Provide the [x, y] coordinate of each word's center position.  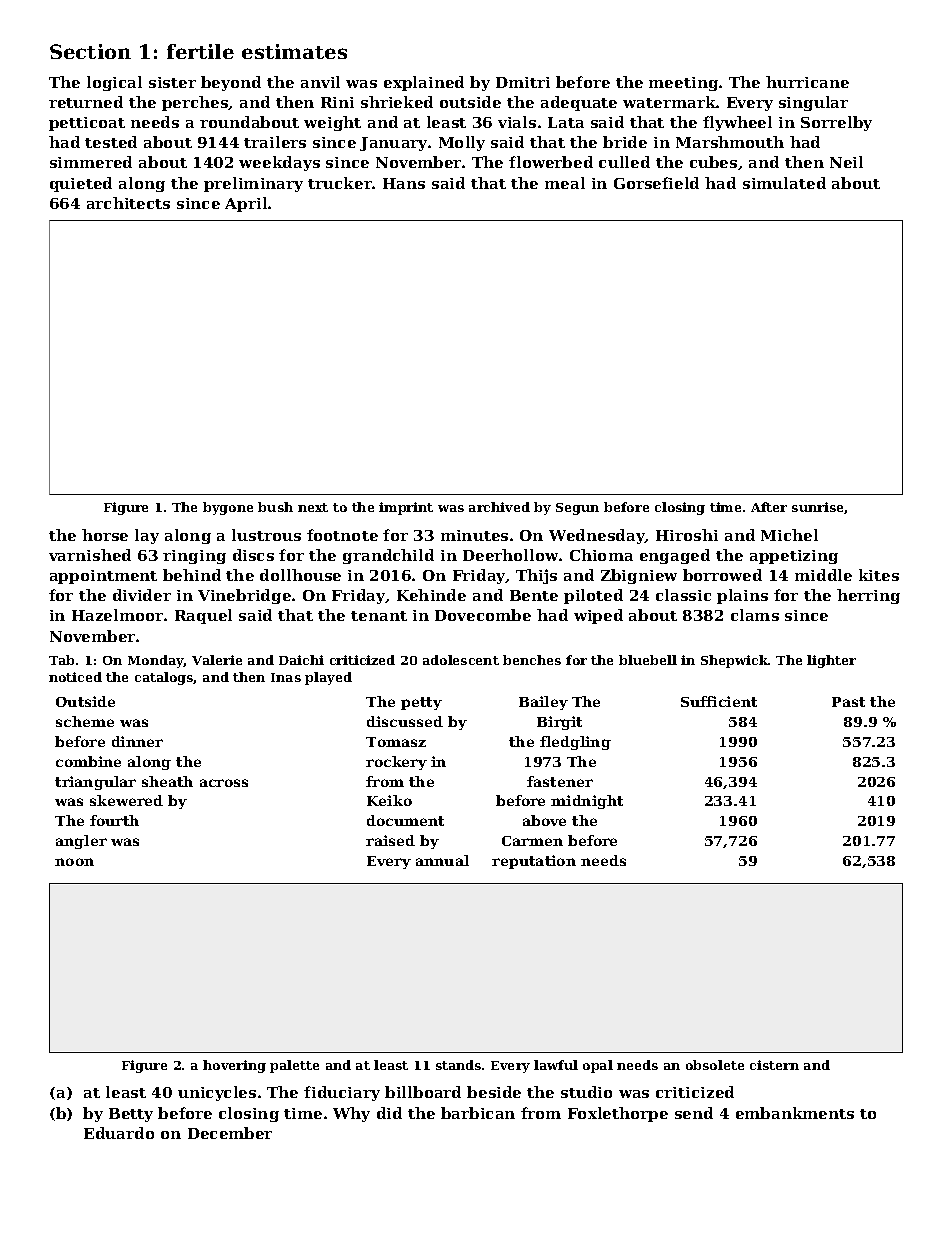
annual [442, 860]
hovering [234, 1066]
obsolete [715, 1065]
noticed [75, 677]
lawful [556, 1065]
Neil [846, 162]
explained [424, 83]
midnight [587, 802]
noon [74, 862]
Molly [462, 143]
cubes [713, 162]
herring [868, 596]
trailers [275, 142]
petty [421, 703]
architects [128, 203]
